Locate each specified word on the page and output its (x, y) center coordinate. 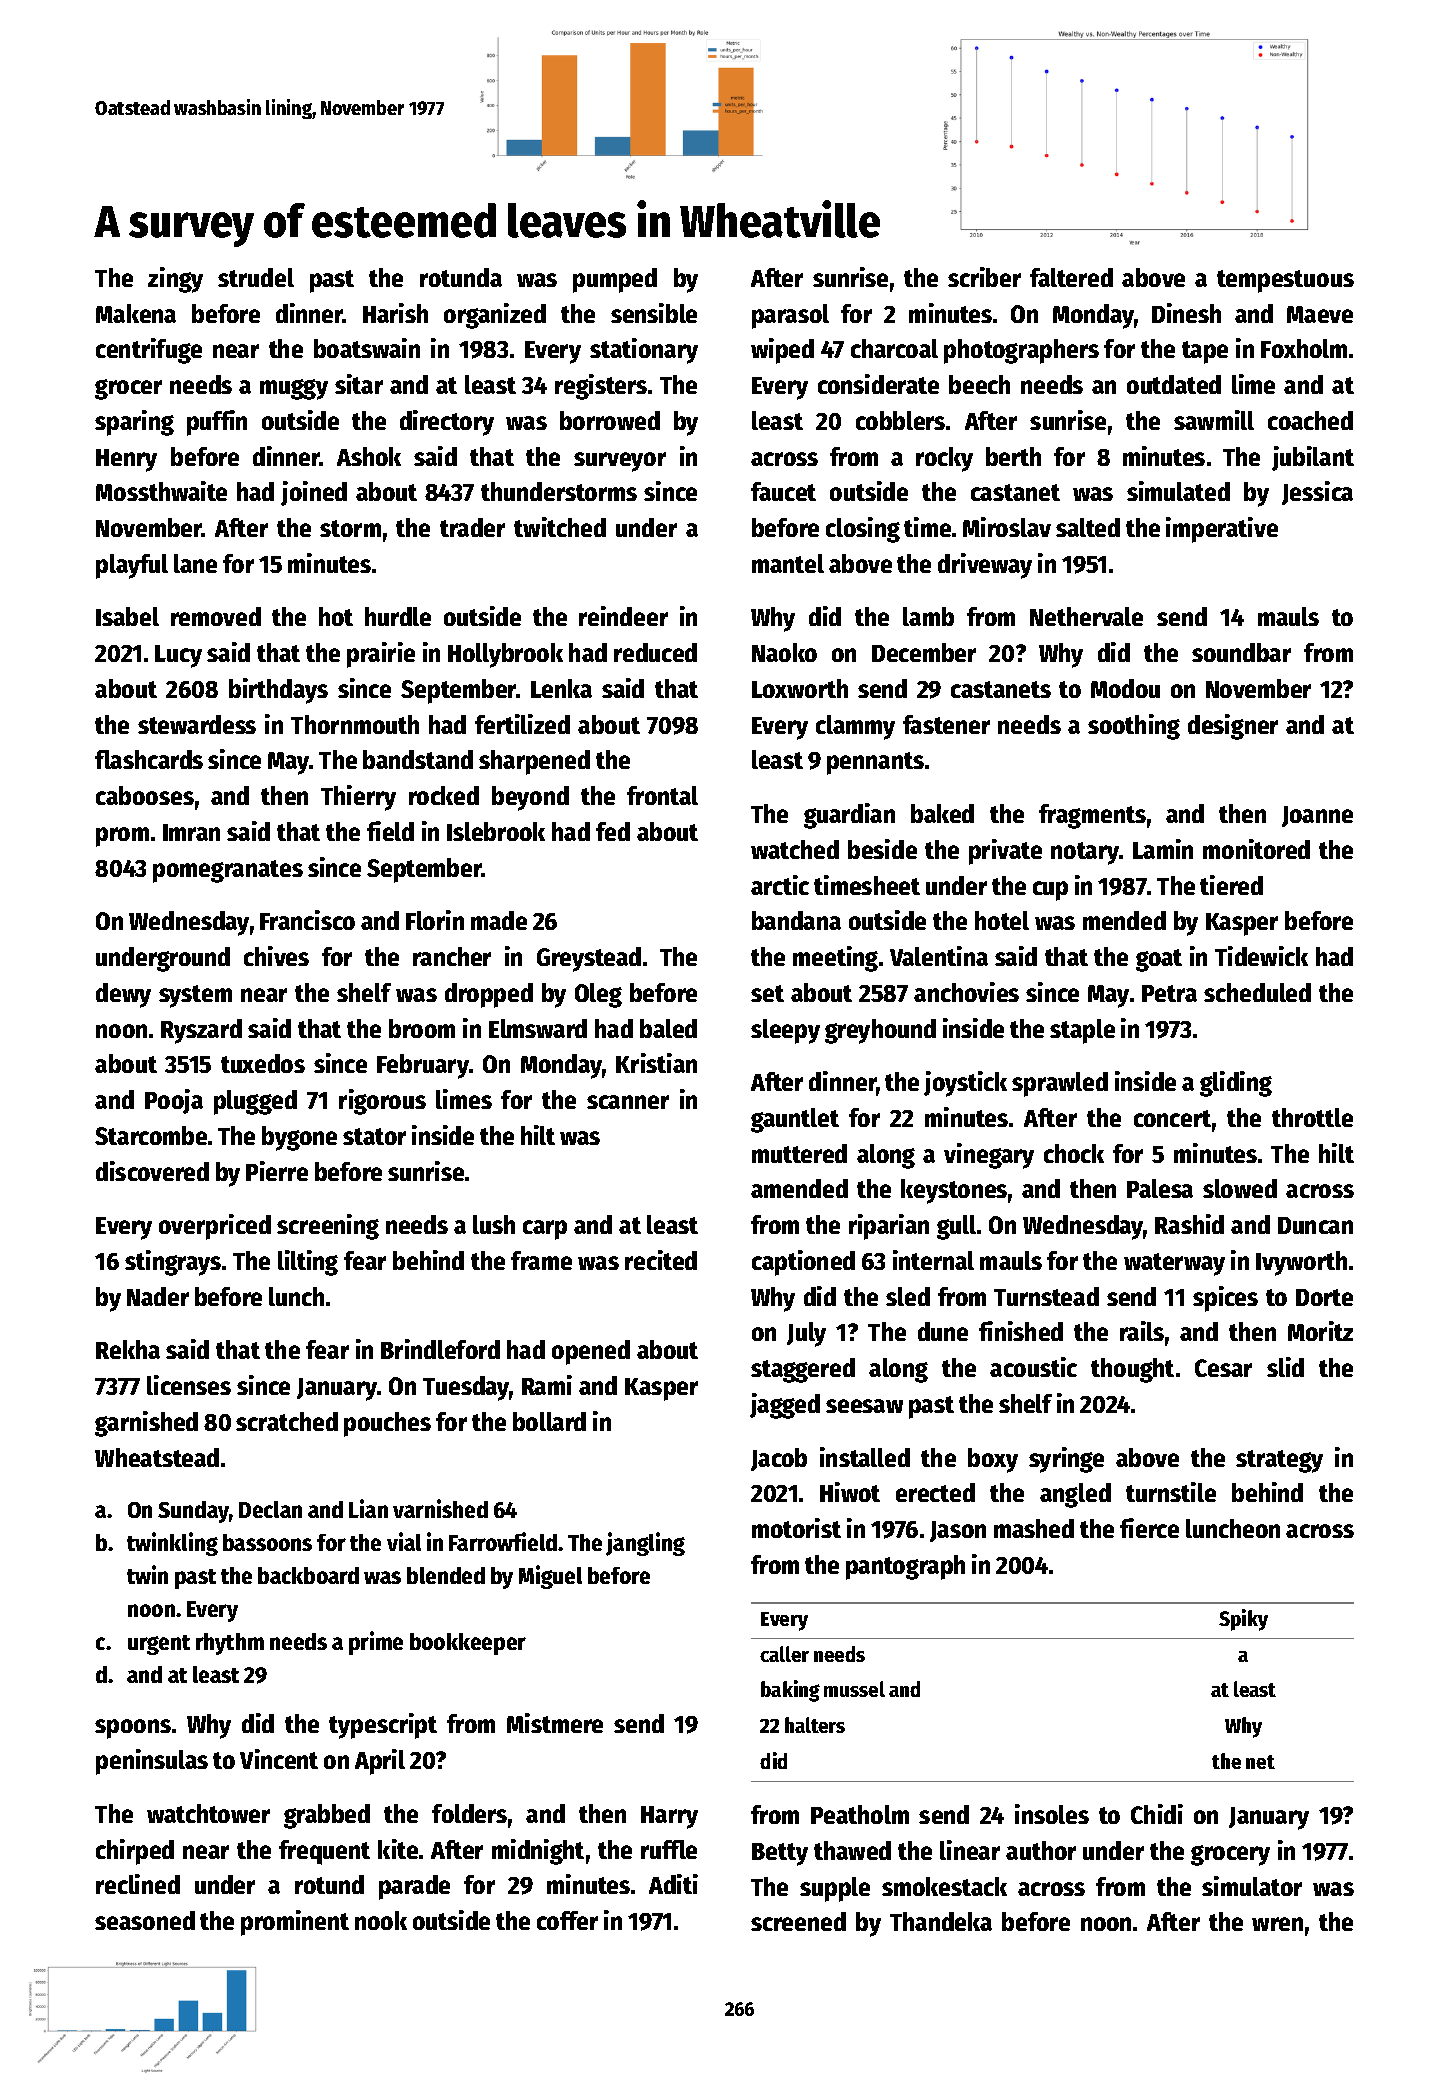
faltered (1071, 277)
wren (1277, 1924)
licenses (189, 1385)
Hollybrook (505, 655)
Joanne (1317, 816)
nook (381, 1920)
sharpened (534, 762)
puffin (217, 423)
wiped (782, 351)
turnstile (1171, 1492)
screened (798, 1921)
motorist (796, 1528)
